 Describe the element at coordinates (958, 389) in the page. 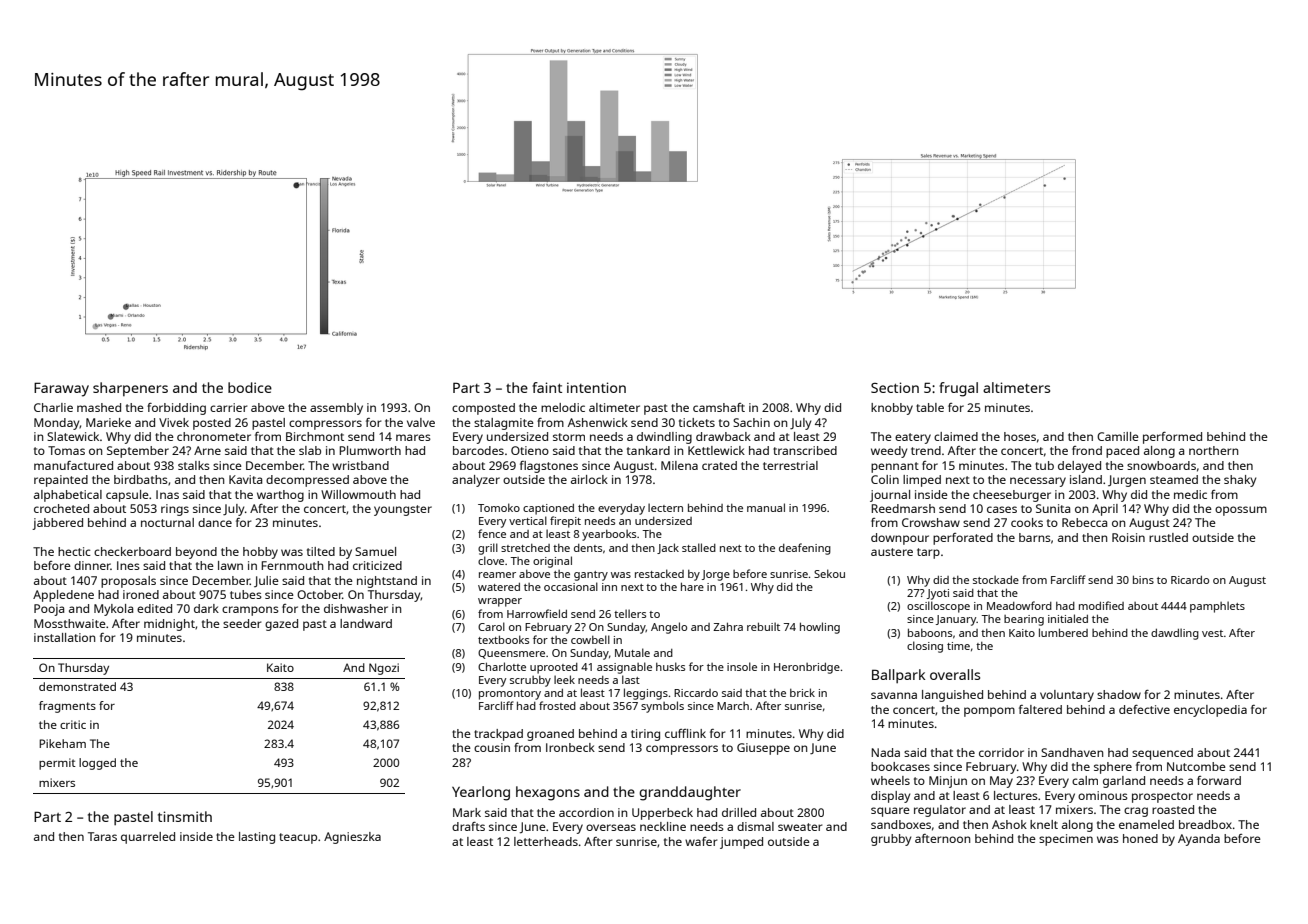

I see `frugal` at that location.
